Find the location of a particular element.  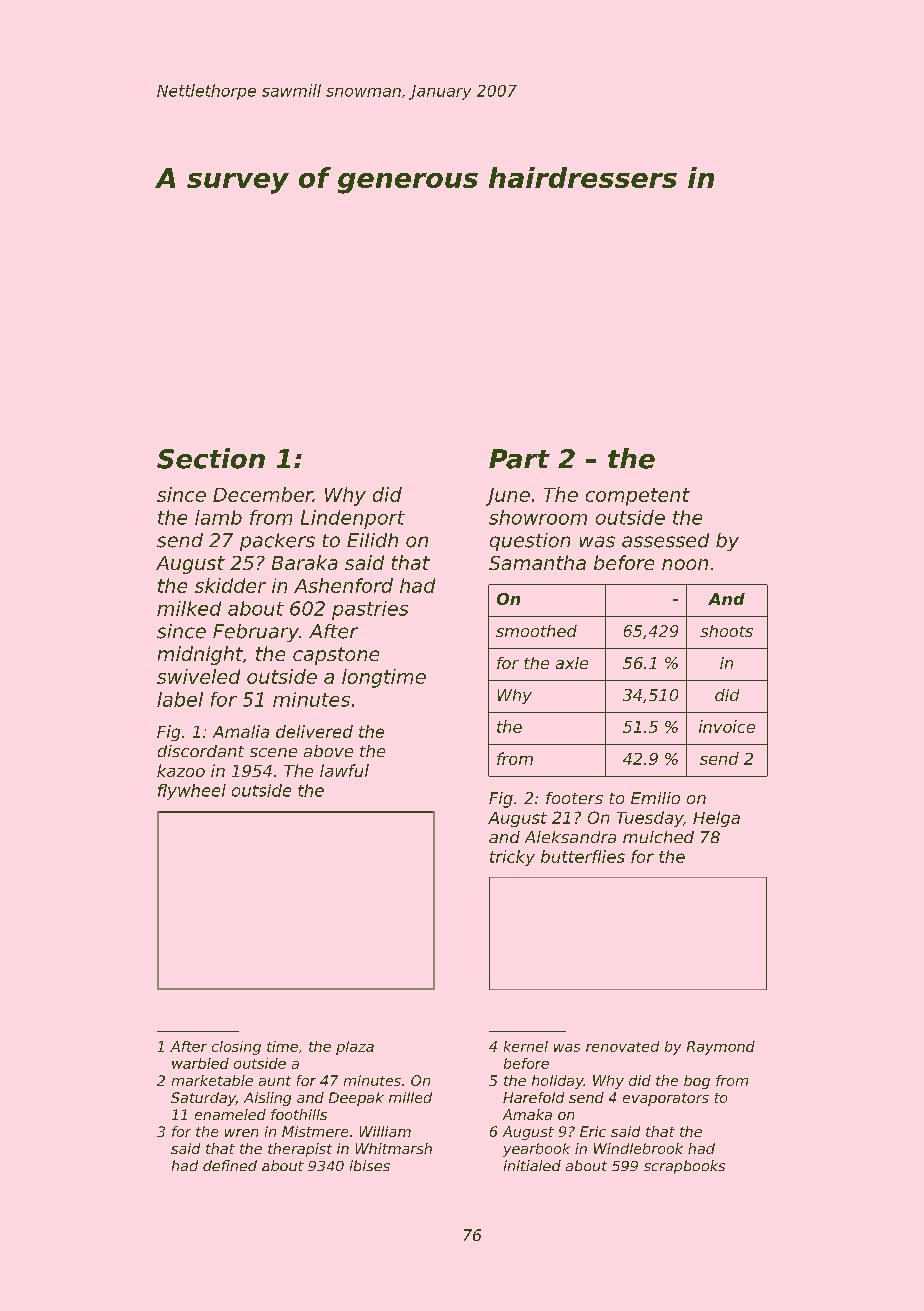

June is located at coordinates (508, 497).
